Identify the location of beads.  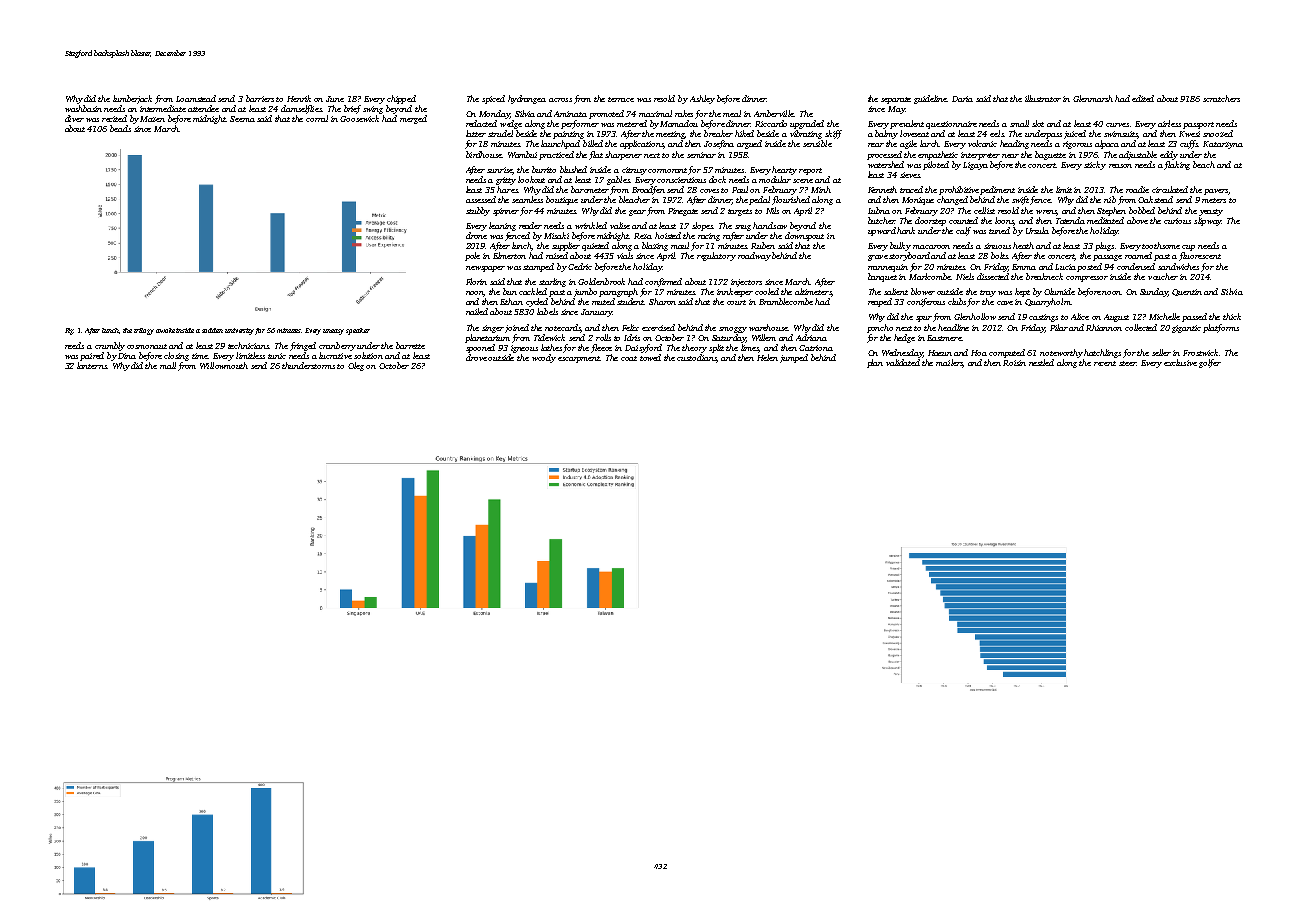
(120, 128).
